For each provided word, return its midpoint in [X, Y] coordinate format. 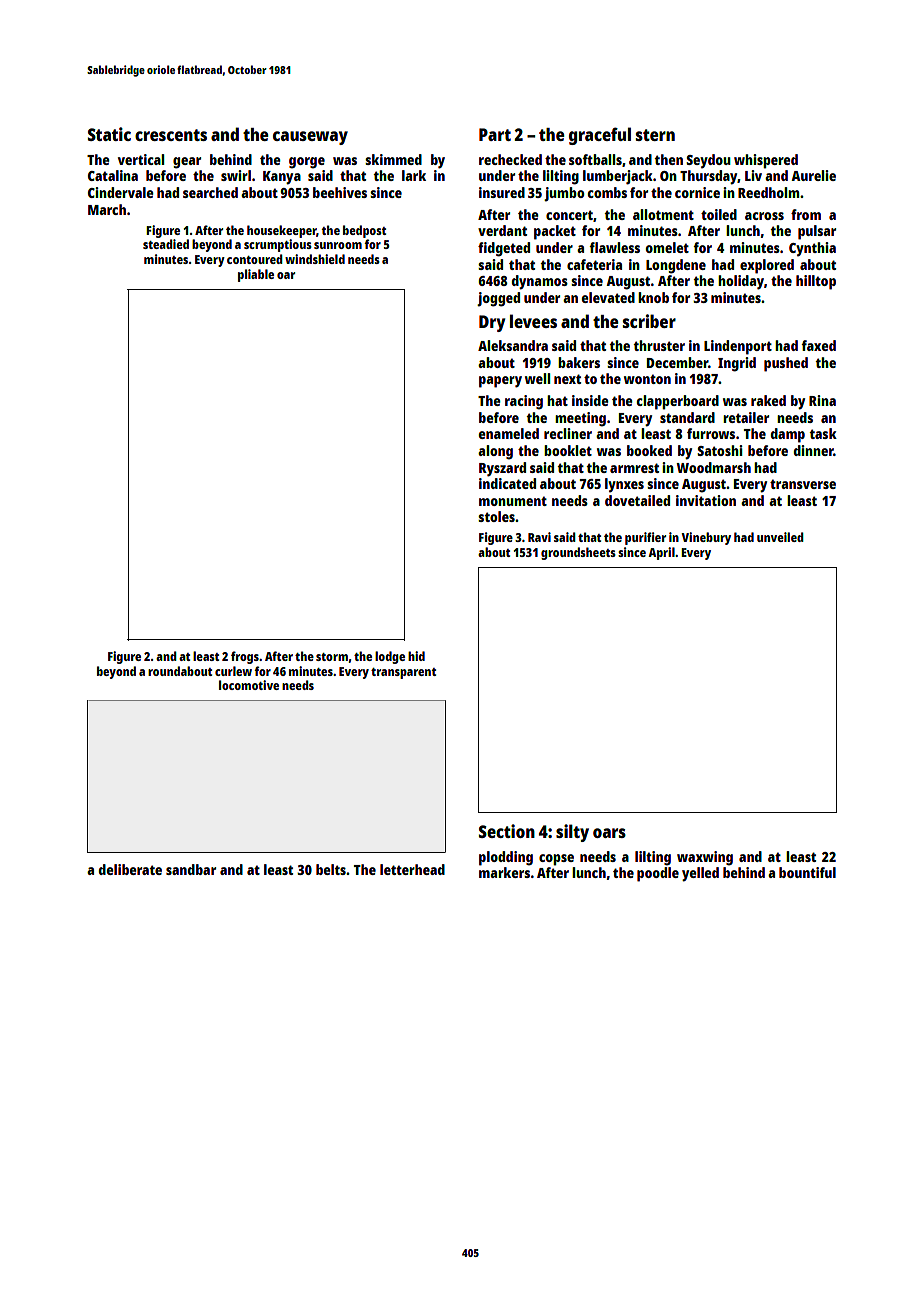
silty [572, 833]
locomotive [249, 685]
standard [687, 417]
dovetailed [637, 500]
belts [331, 869]
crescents [171, 135]
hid [416, 656]
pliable [256, 275]
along [495, 452]
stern [655, 135]
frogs [245, 657]
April [661, 553]
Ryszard [502, 469]
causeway [310, 138]
